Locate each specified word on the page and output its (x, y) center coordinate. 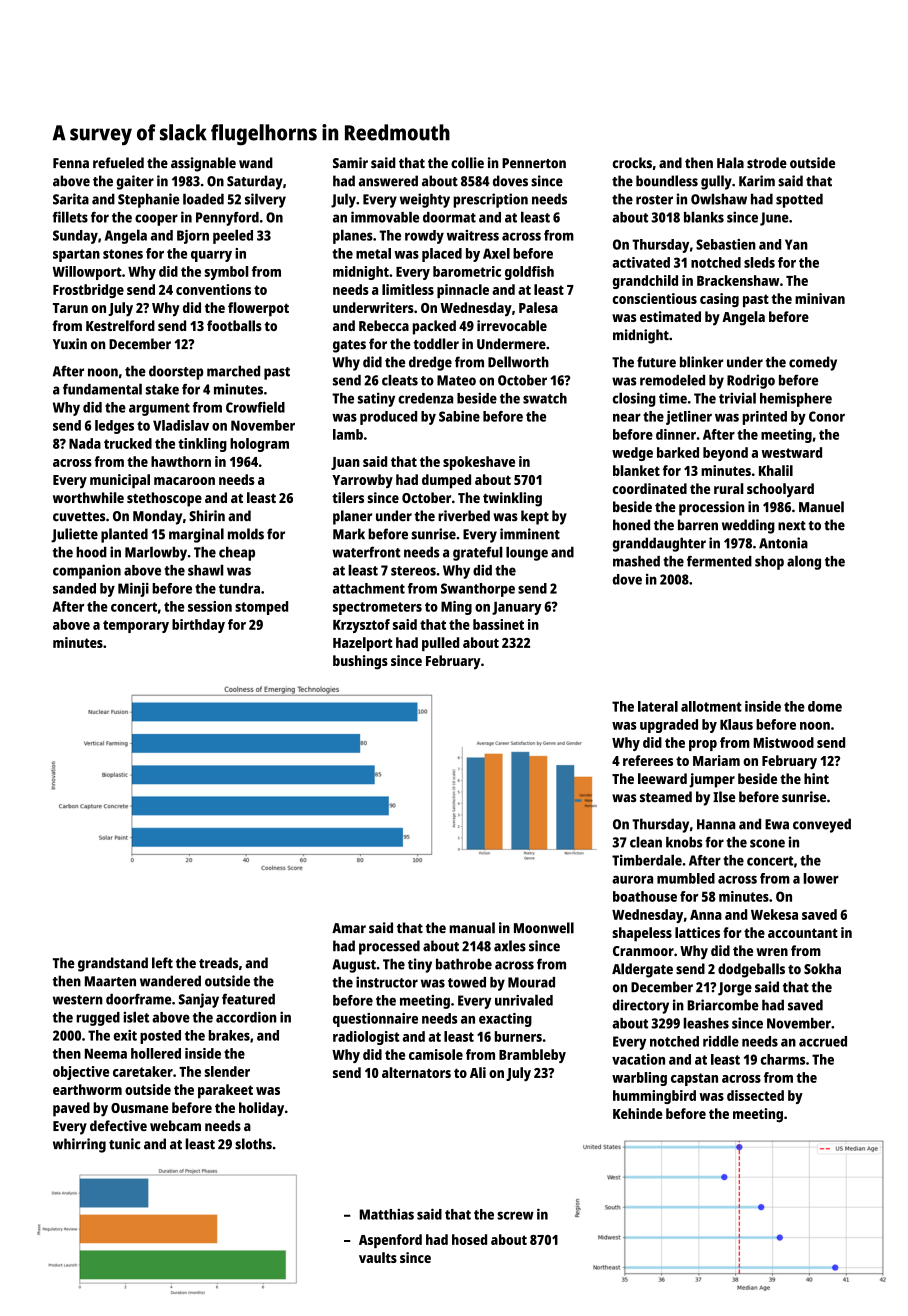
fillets (70, 217)
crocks (632, 162)
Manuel (821, 507)
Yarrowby (362, 481)
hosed (469, 1239)
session (210, 606)
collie (467, 163)
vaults (378, 1257)
